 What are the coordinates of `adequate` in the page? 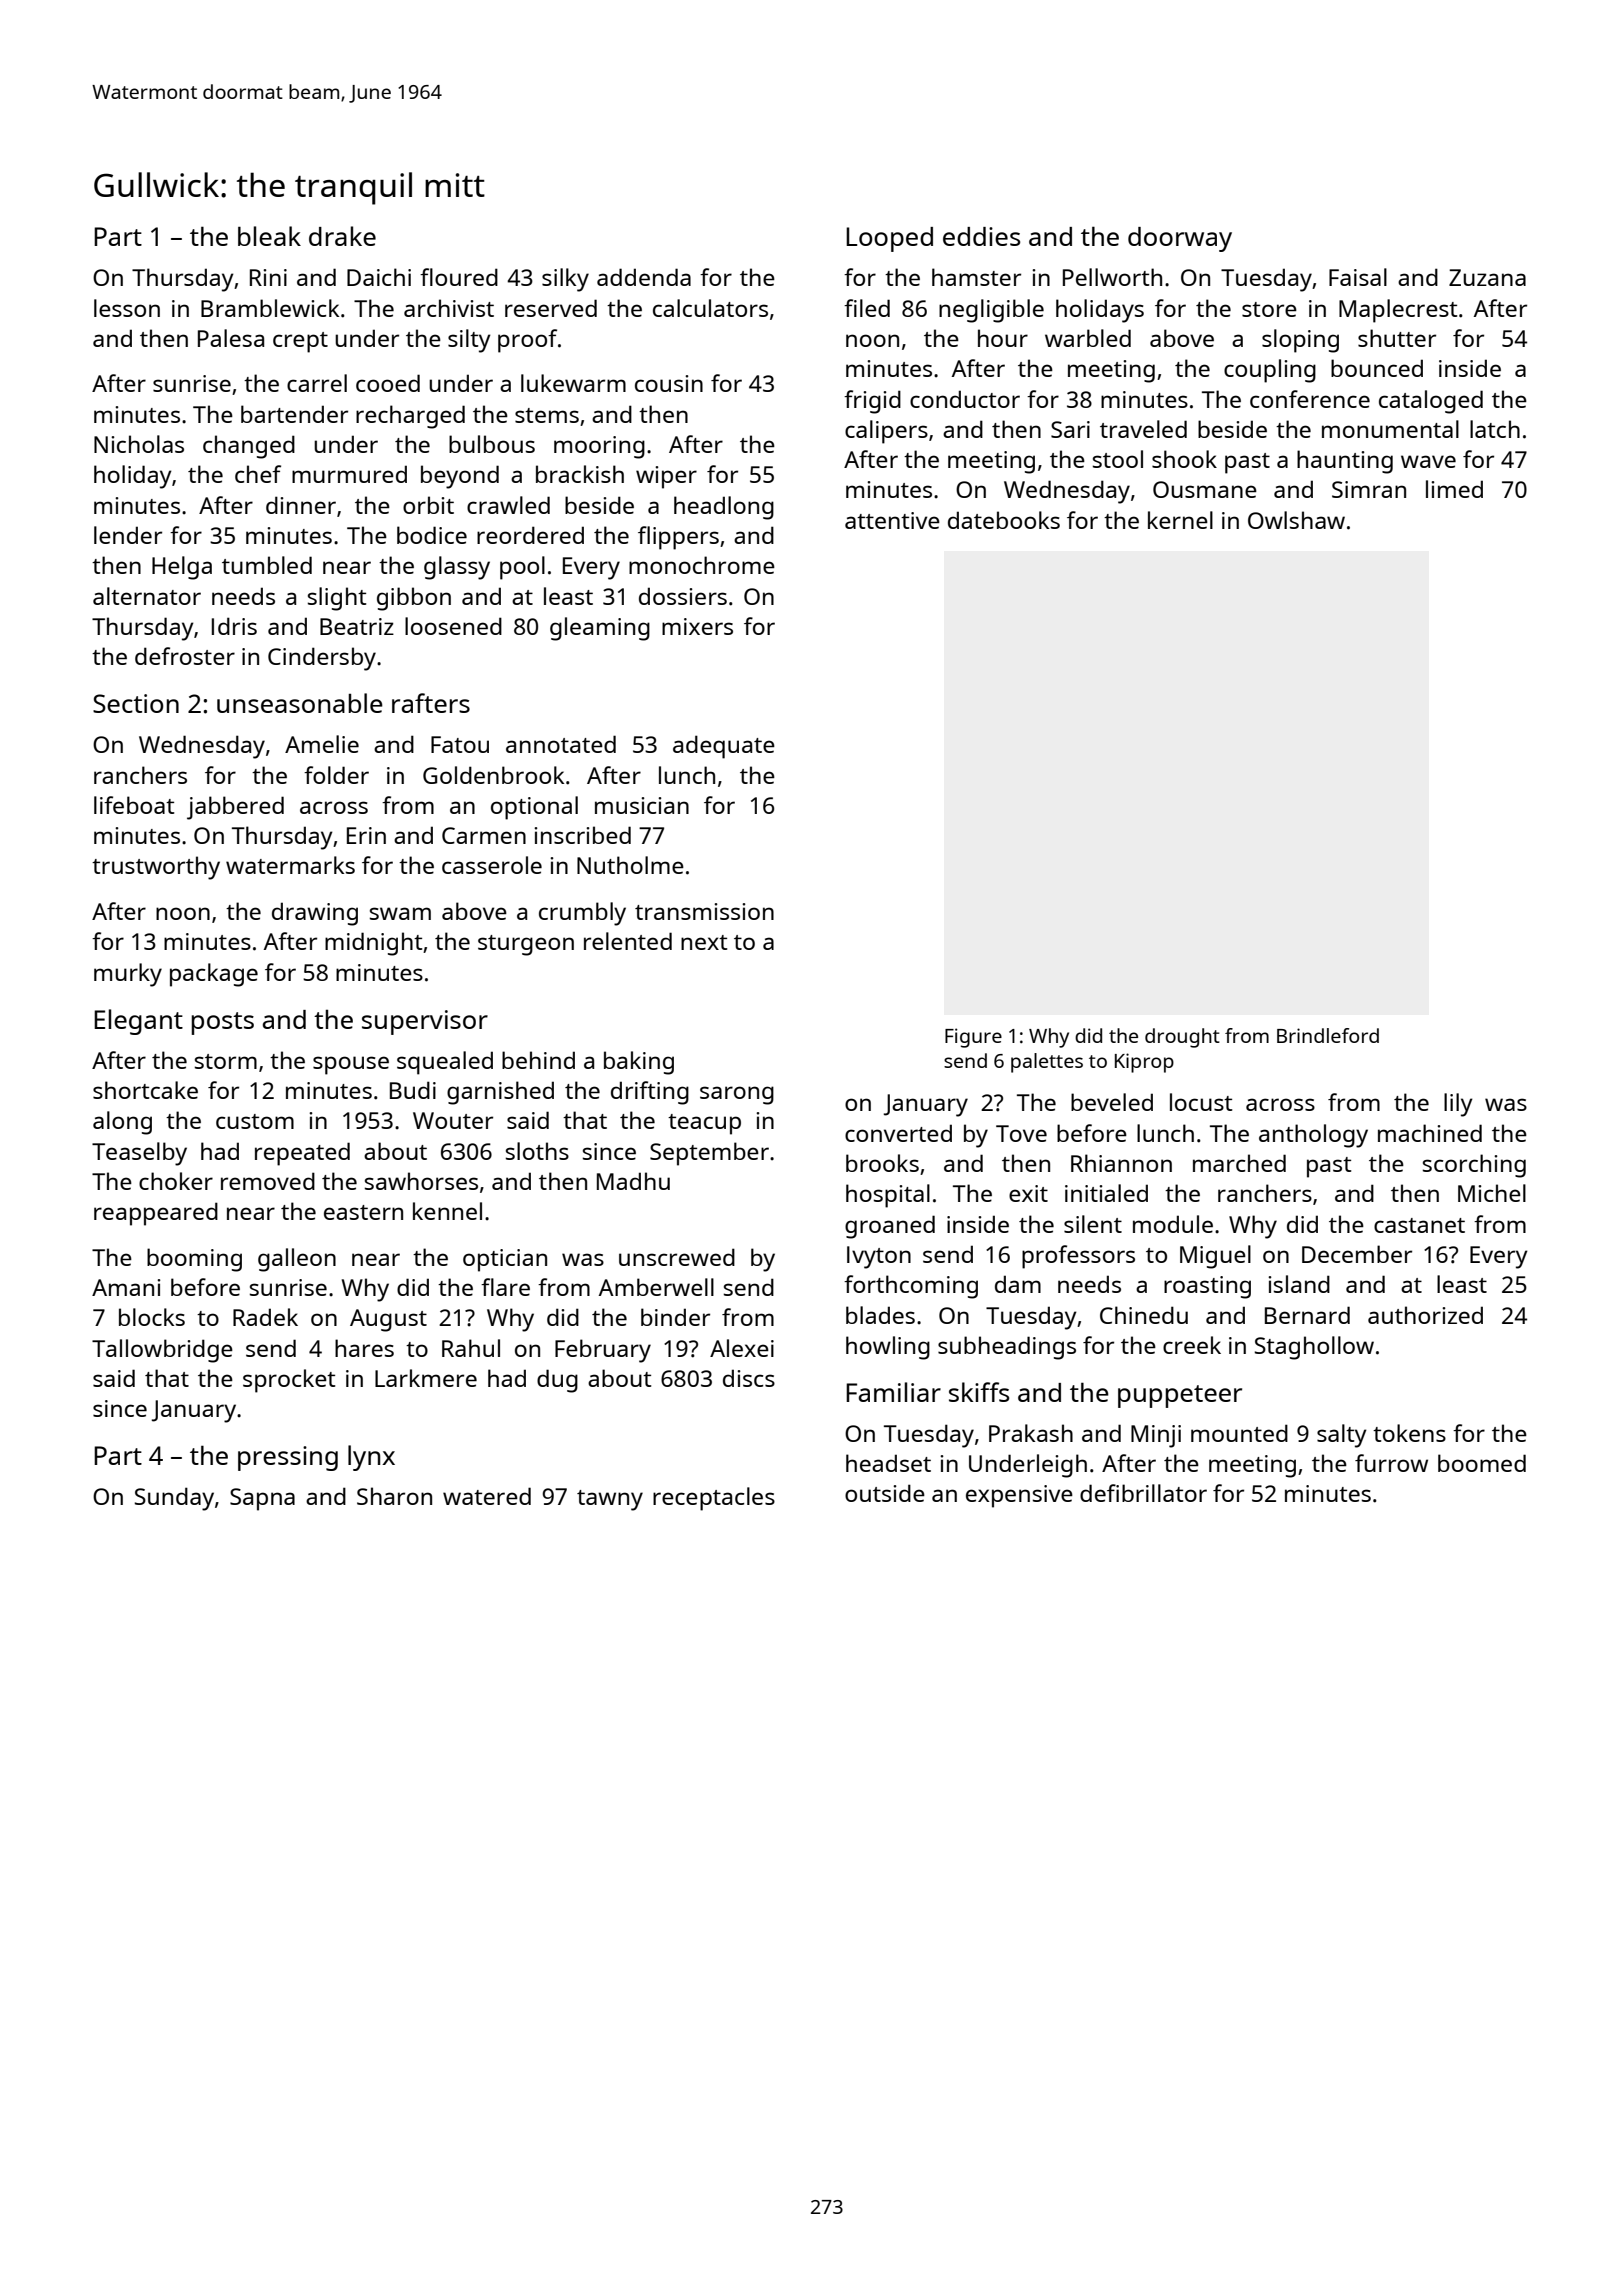 It's located at (724, 747).
